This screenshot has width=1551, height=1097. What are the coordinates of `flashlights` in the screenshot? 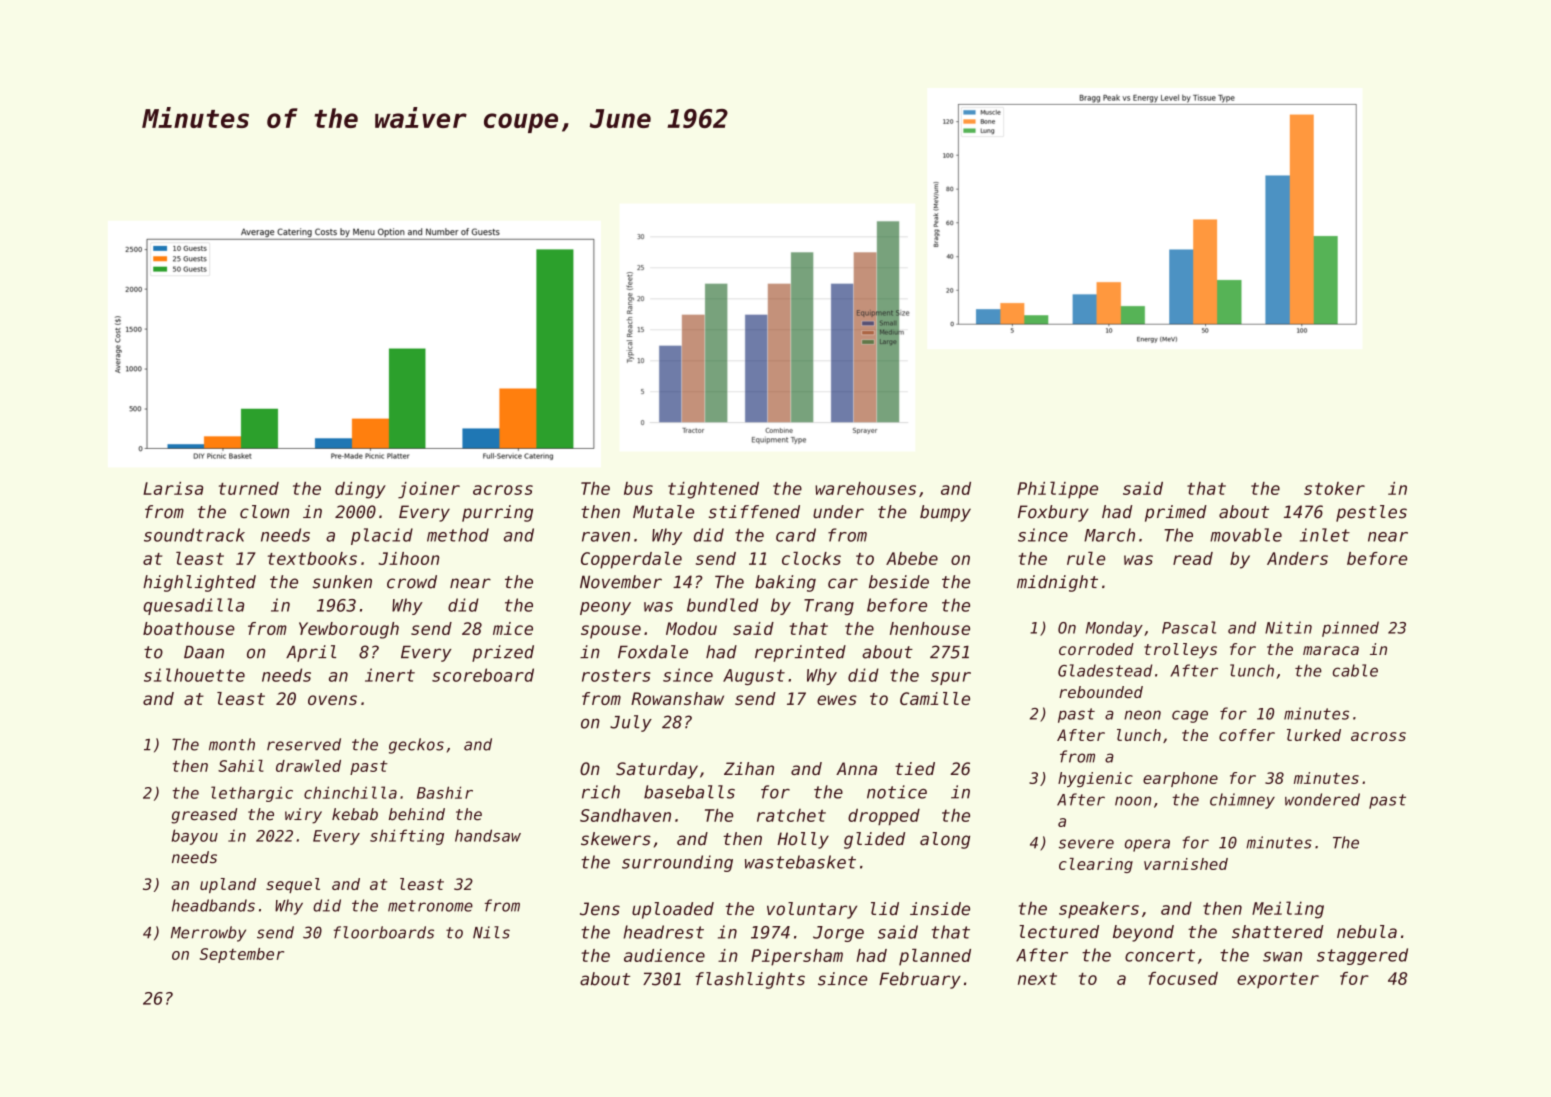 It's located at (750, 980).
